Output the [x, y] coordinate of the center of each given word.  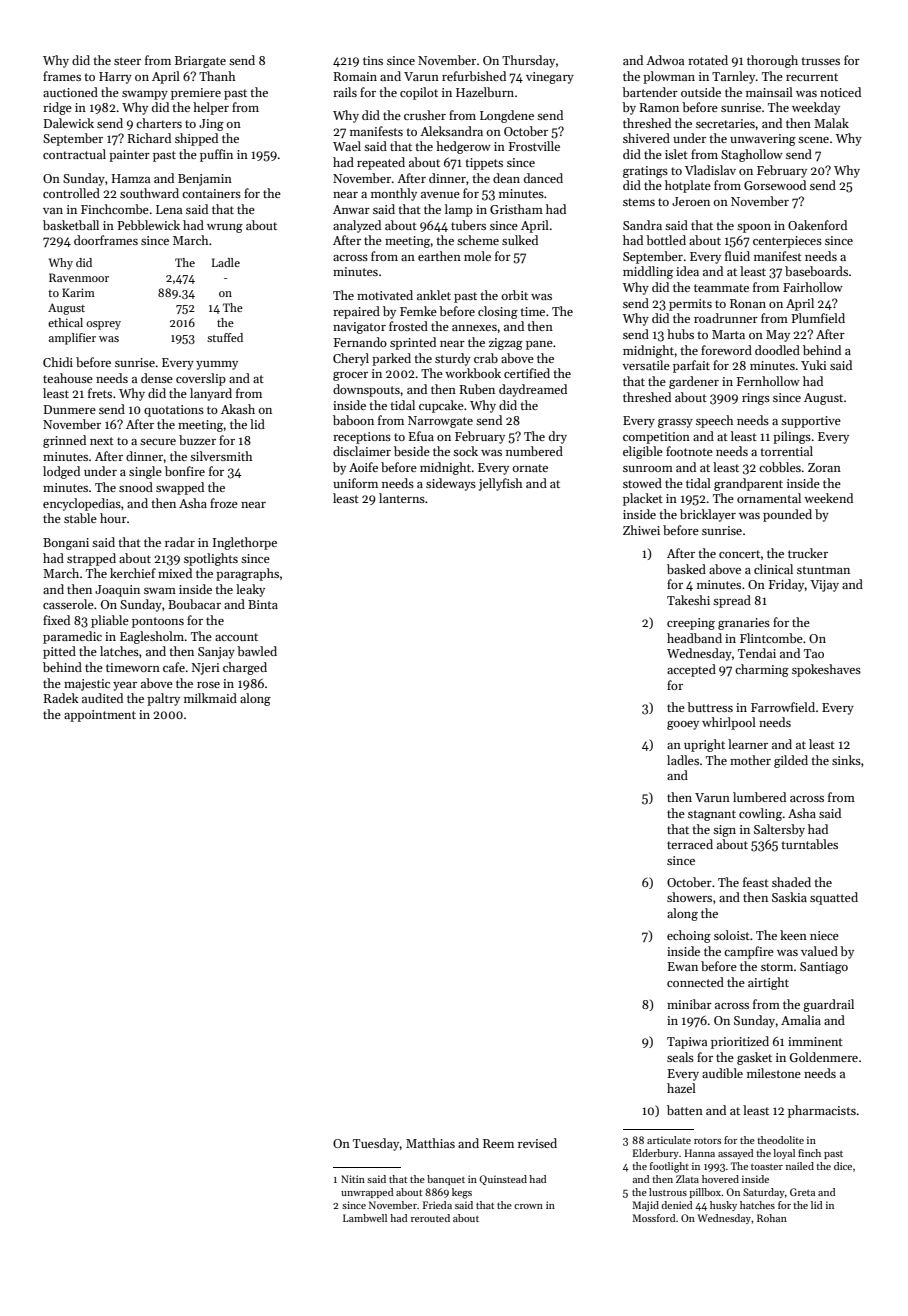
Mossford [654, 1218]
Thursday [528, 61]
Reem [498, 1143]
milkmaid [210, 698]
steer [127, 61]
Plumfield [818, 318]
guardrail [828, 1005]
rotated [708, 60]
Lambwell [365, 1218]
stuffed [225, 337]
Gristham [516, 209]
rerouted [430, 1218]
